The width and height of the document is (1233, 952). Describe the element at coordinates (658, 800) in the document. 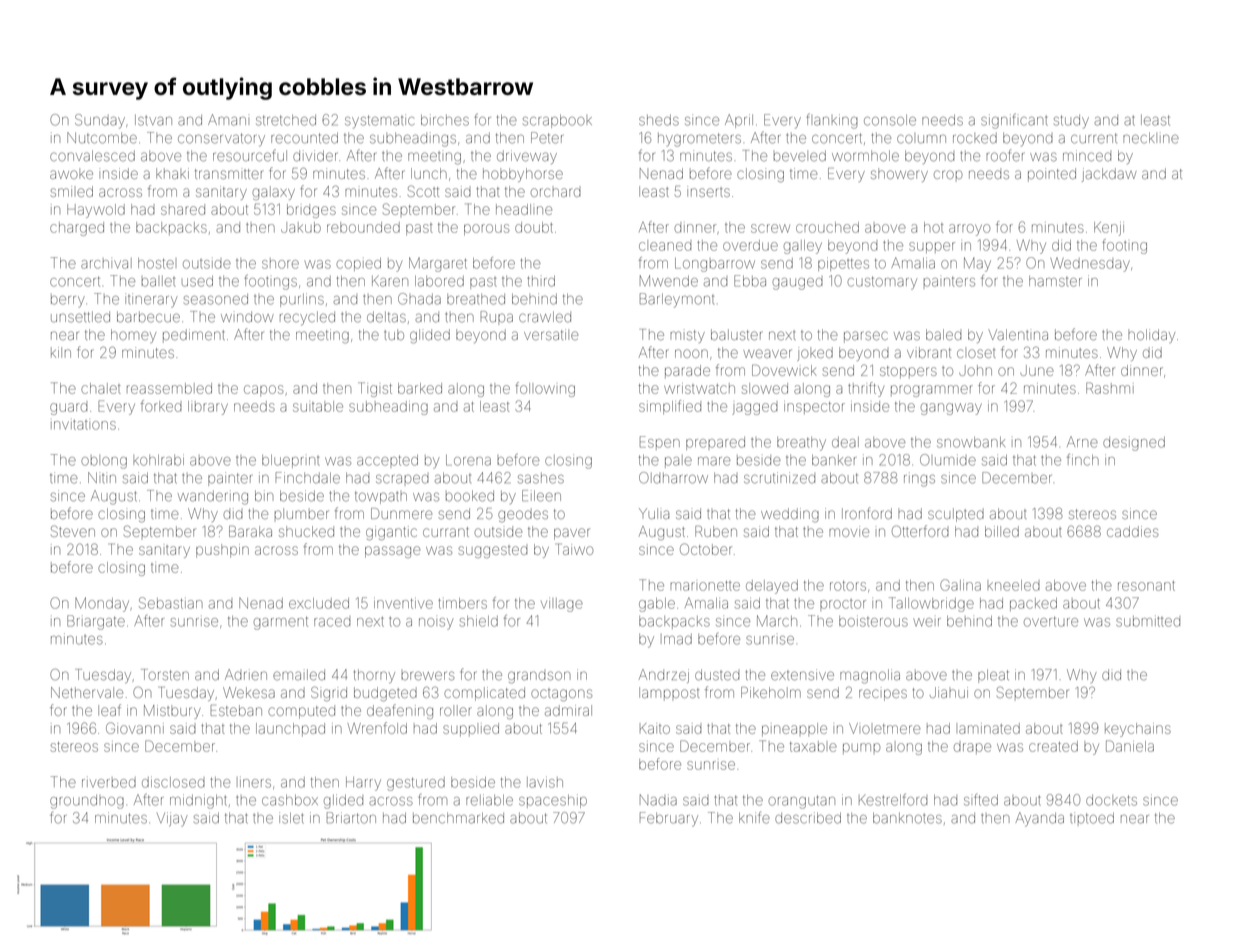

I see `Nadia` at that location.
